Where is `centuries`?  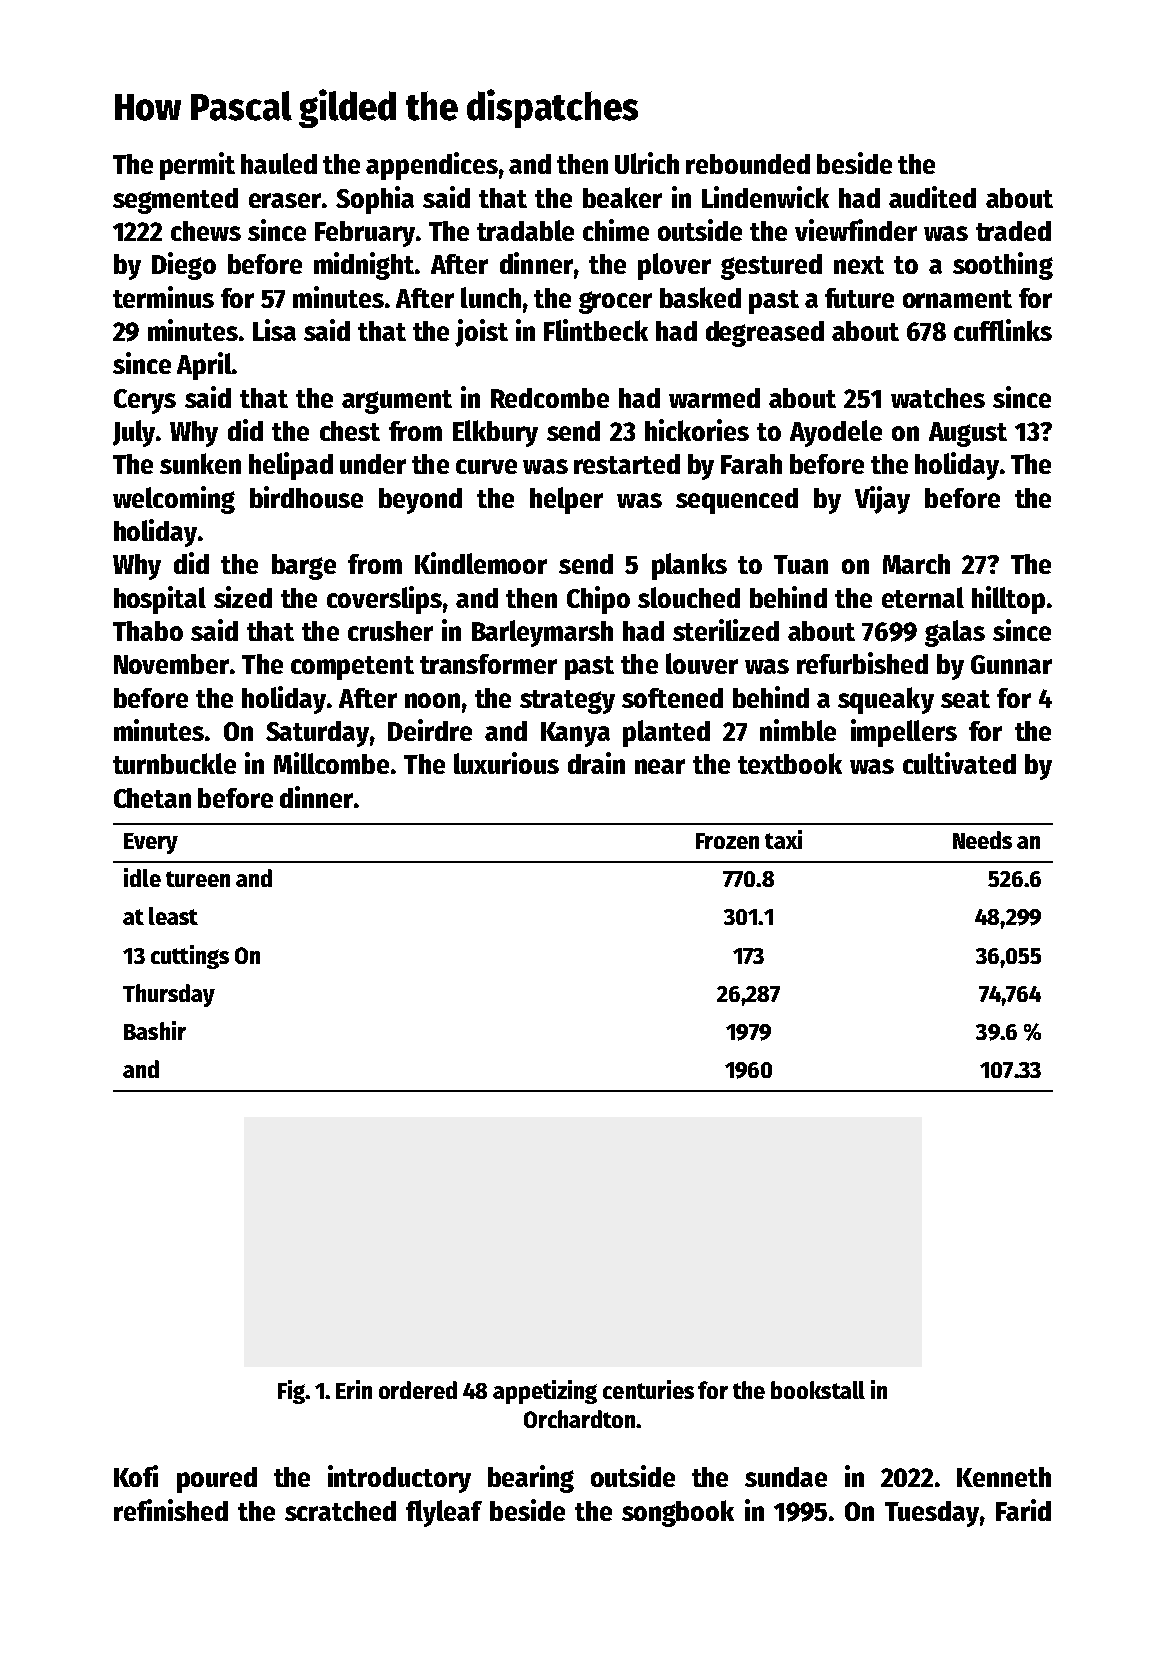
centuries is located at coordinates (648, 1389).
